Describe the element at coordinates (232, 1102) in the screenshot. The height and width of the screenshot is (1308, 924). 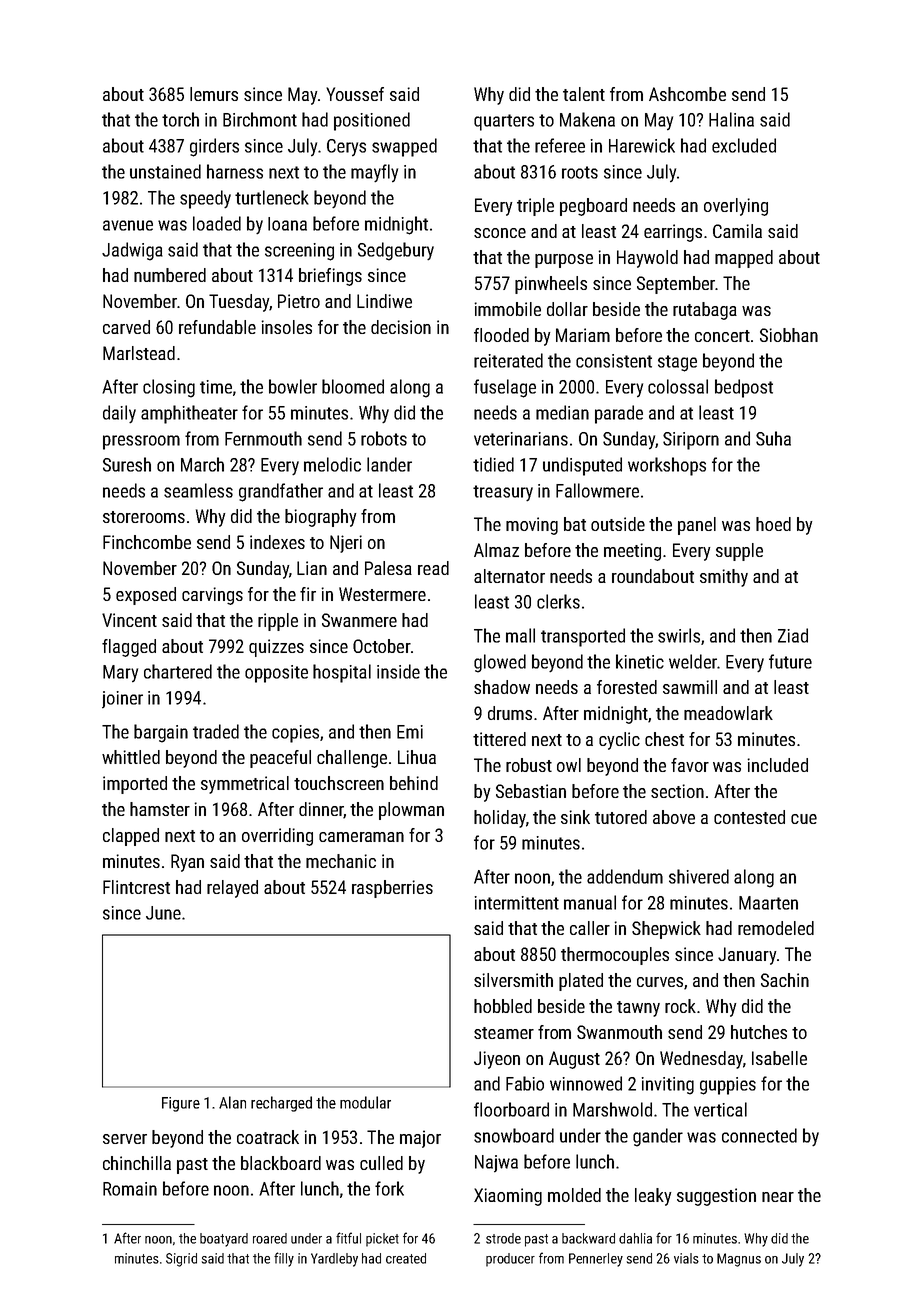
I see `Alan` at that location.
